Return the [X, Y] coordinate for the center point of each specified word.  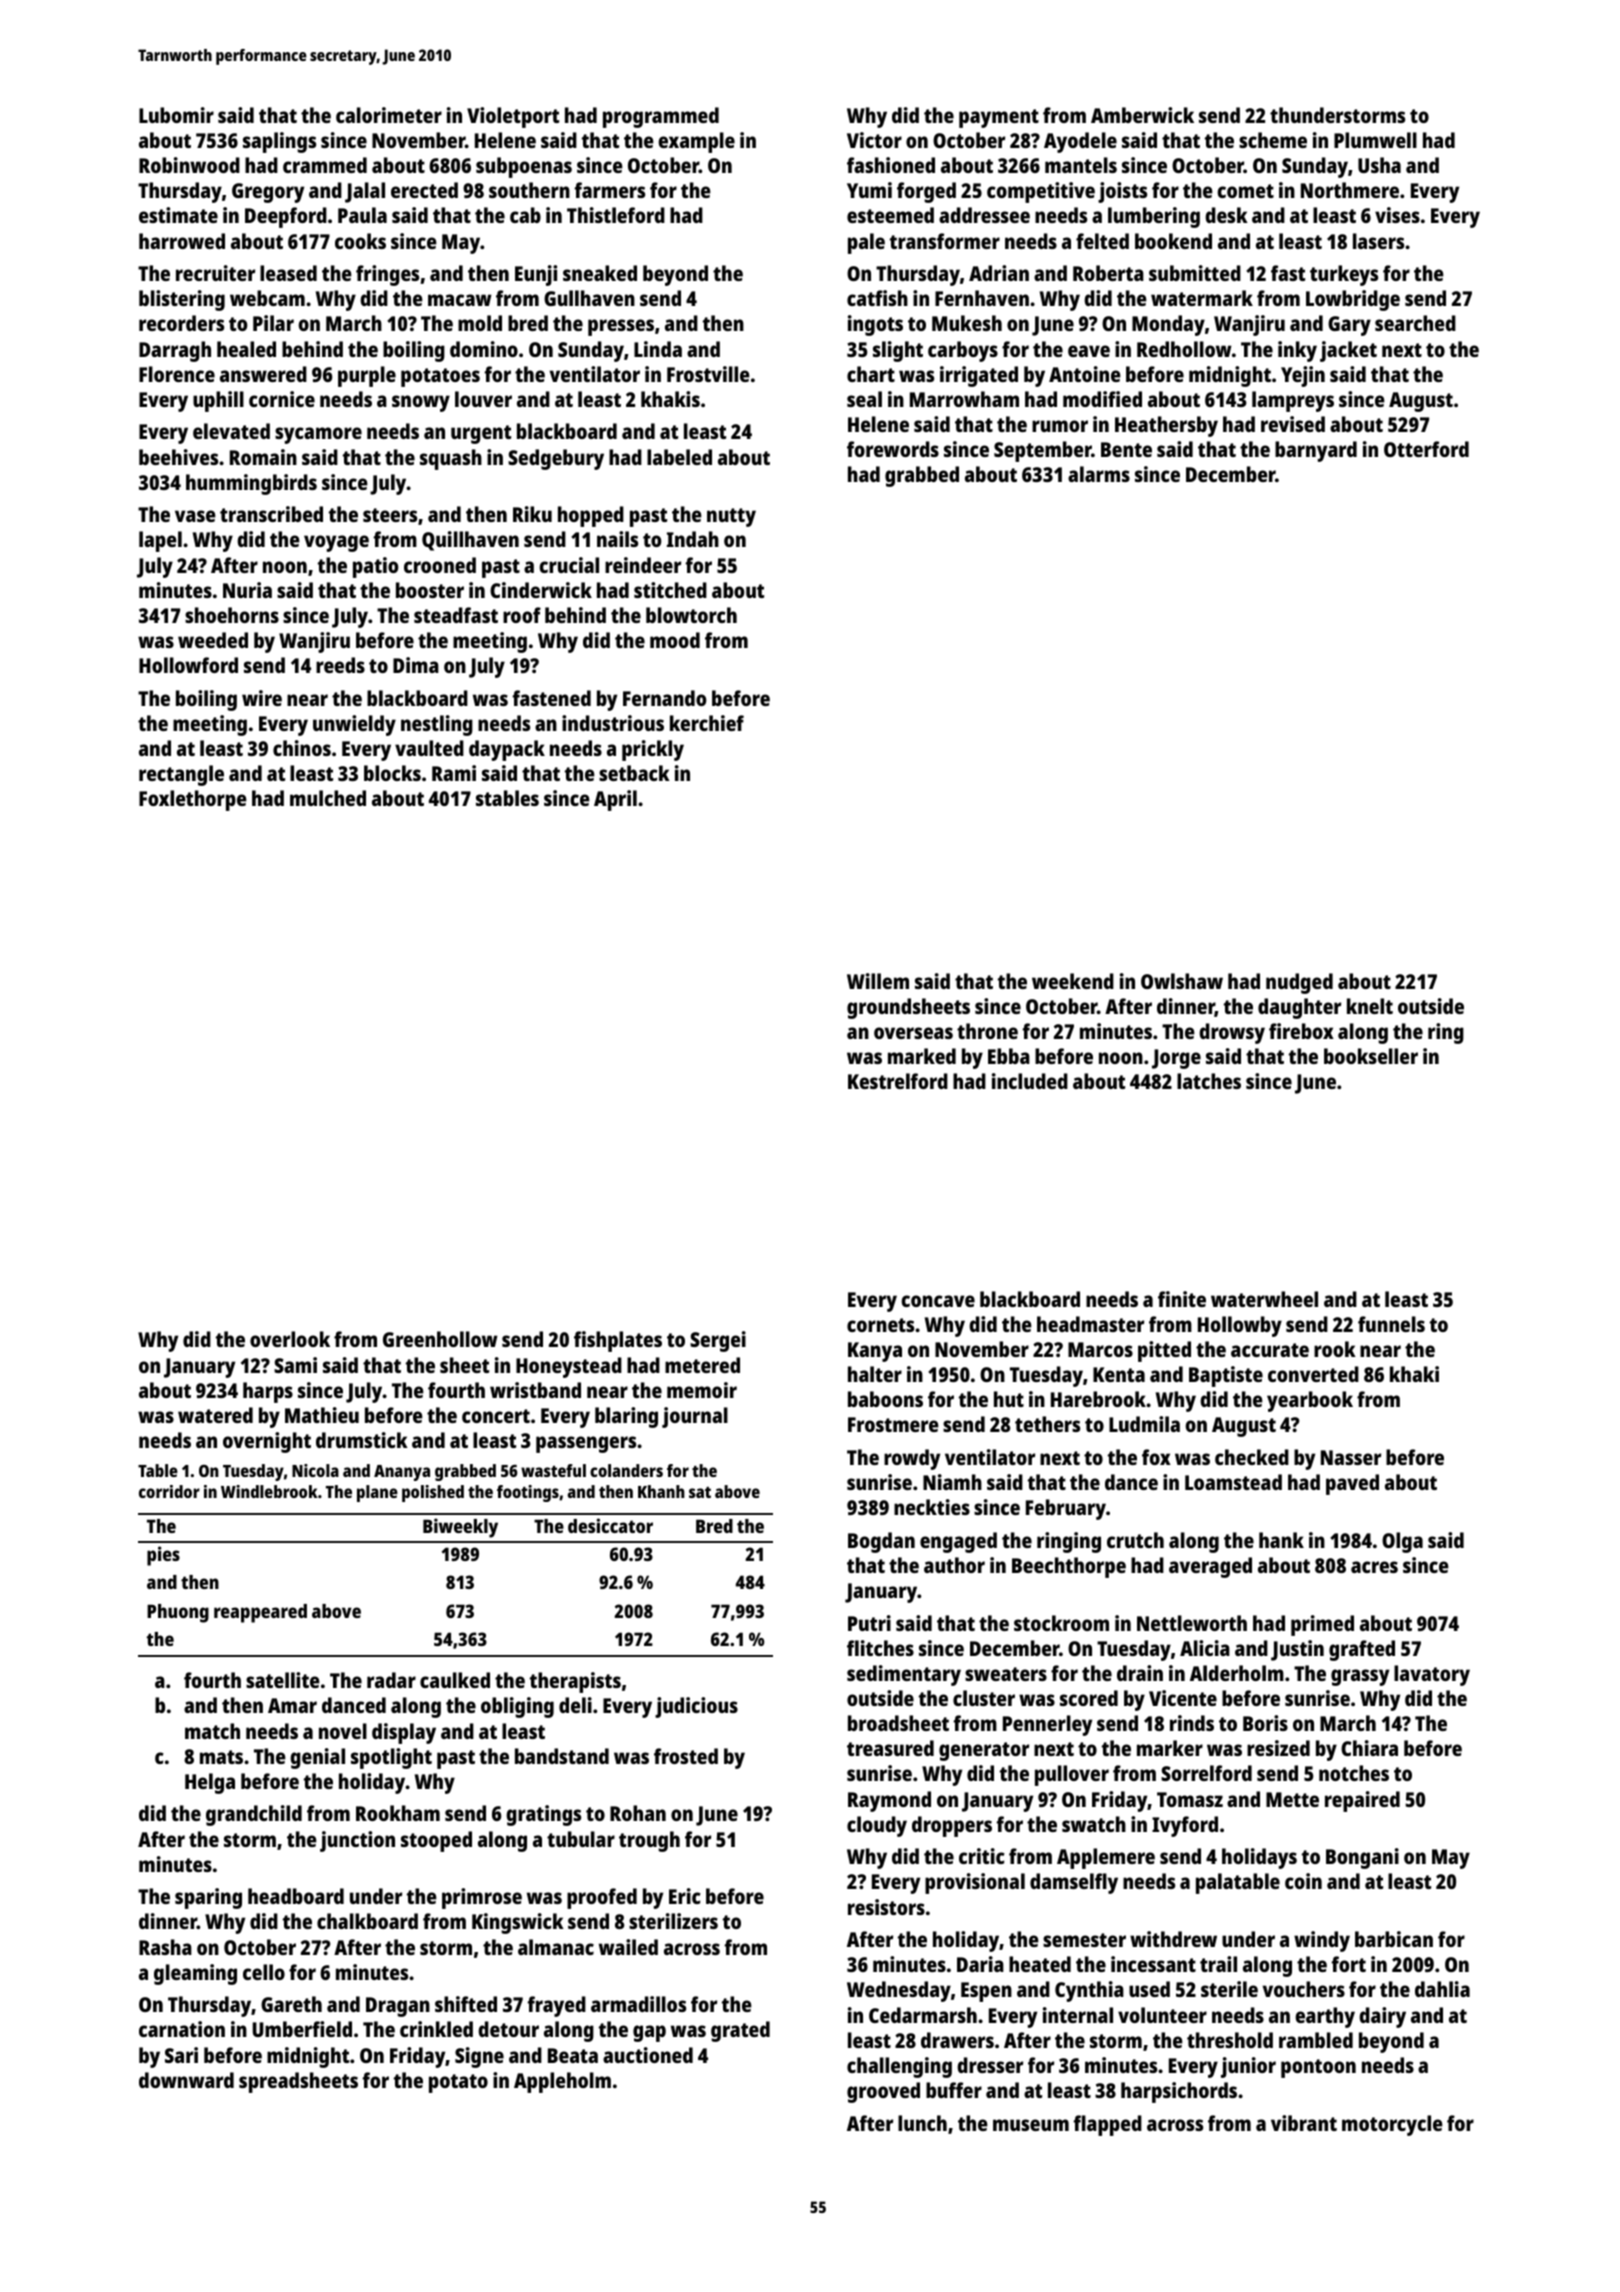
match [212, 1731]
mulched [328, 798]
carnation [182, 2029]
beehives [178, 457]
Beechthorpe [1069, 1567]
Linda [658, 349]
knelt [1370, 1006]
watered [215, 1415]
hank [1281, 1540]
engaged [958, 1542]
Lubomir [176, 115]
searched [1415, 323]
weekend [1073, 981]
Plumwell [1375, 140]
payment [999, 118]
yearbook [1310, 1401]
